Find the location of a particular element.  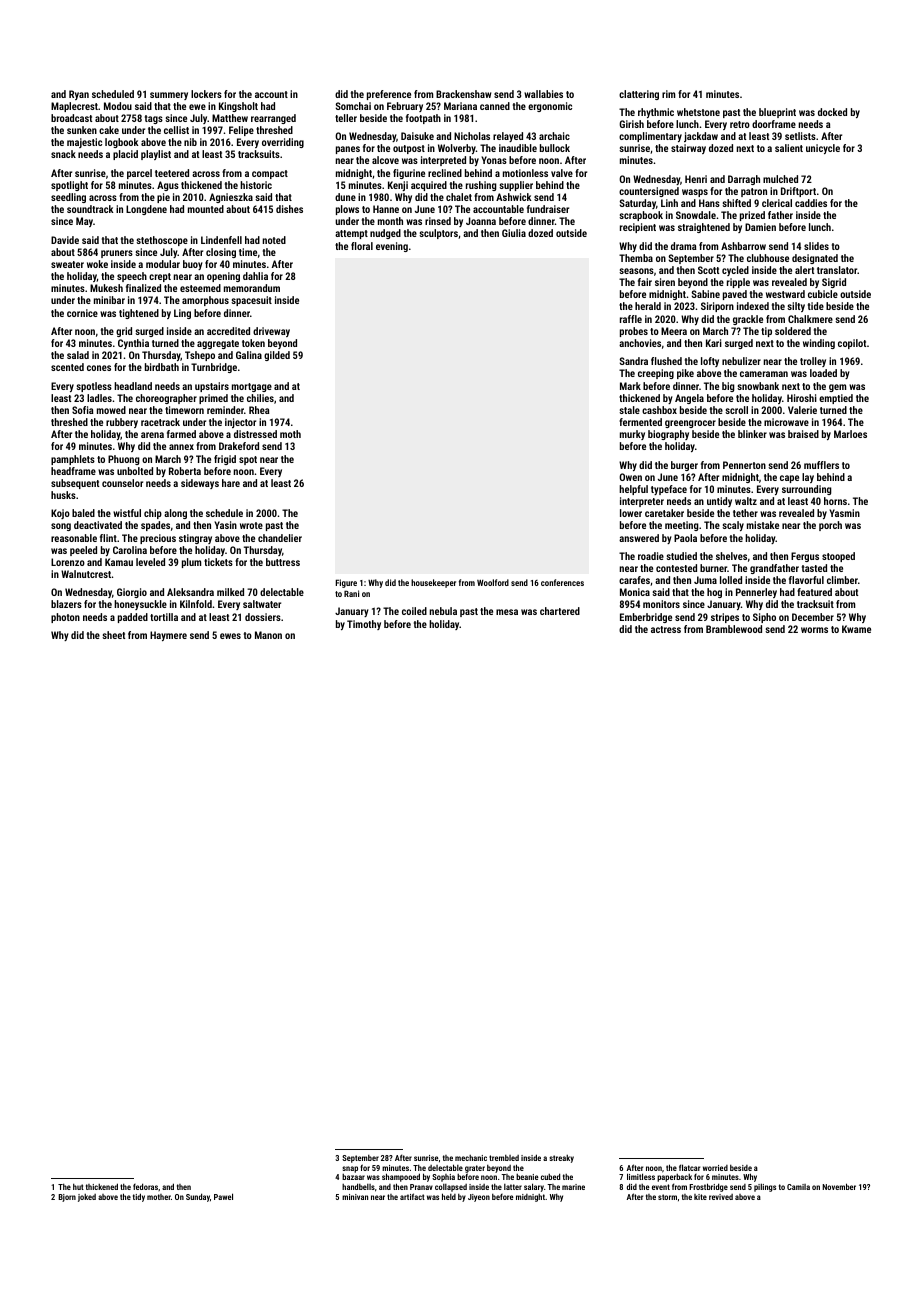

Brackenshaw is located at coordinates (463, 94).
